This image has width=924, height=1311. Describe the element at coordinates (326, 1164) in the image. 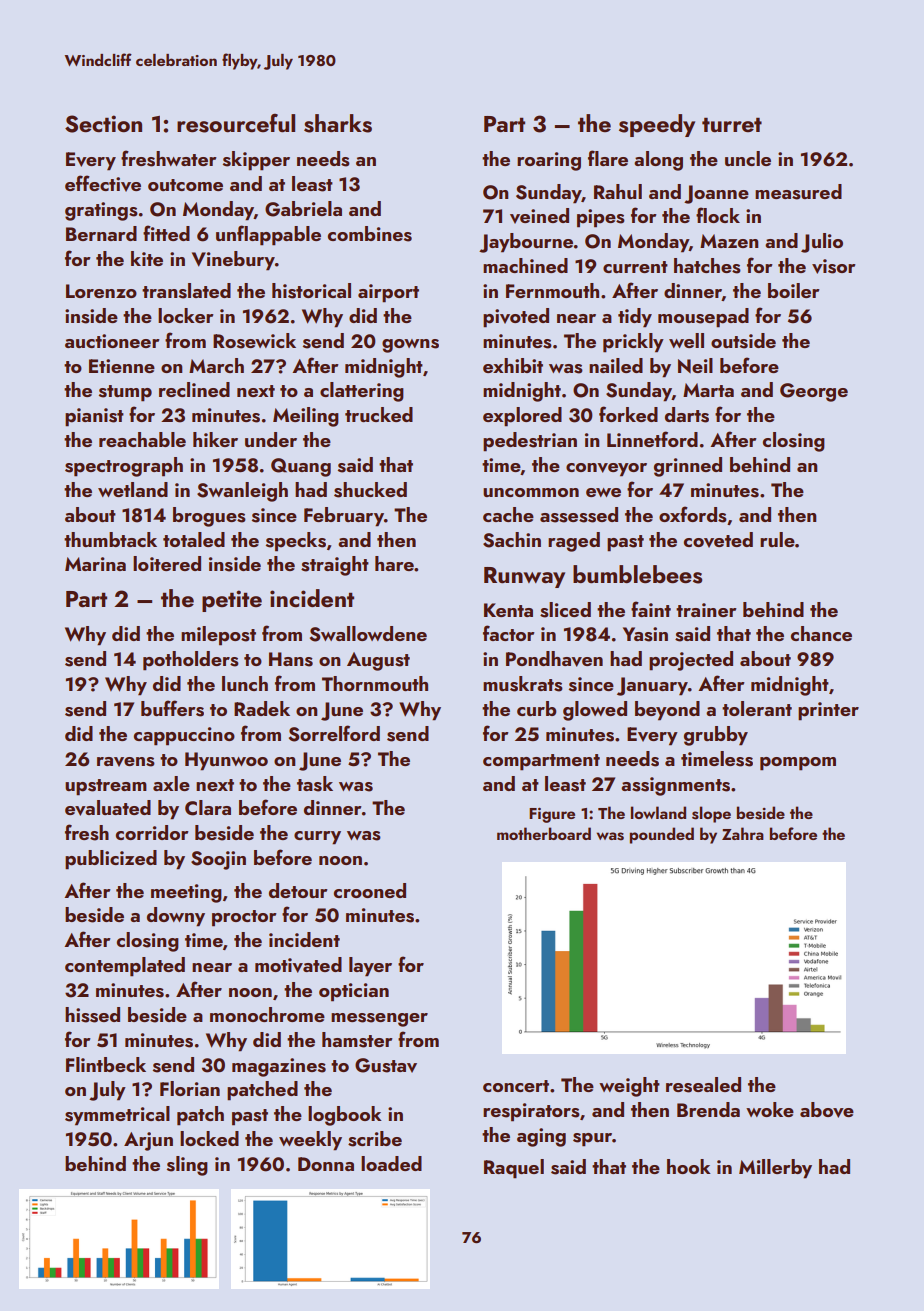

I see `Donna` at that location.
